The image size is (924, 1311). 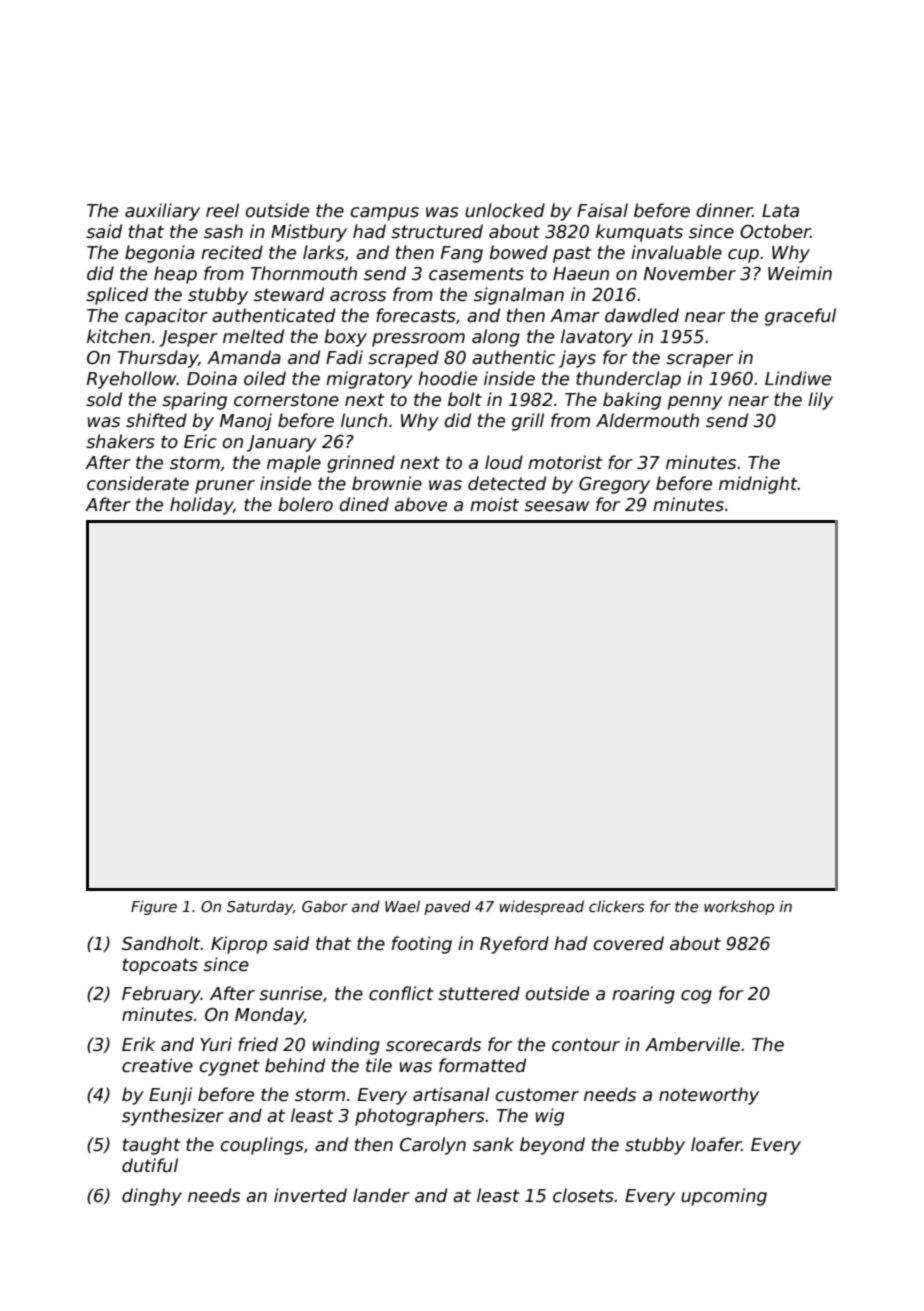 I want to click on upcoming, so click(x=724, y=1197).
